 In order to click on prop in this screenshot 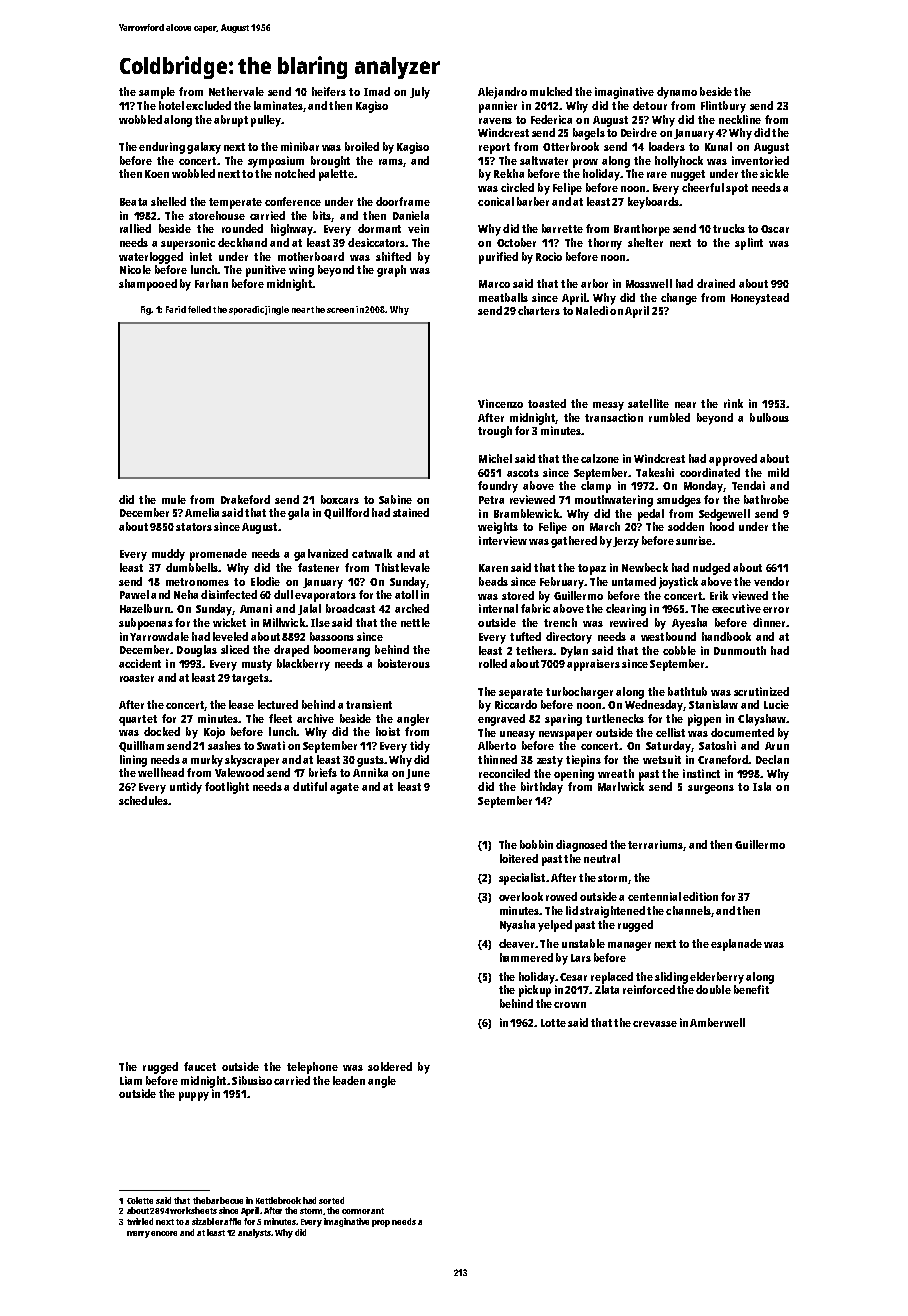, I will do `click(381, 1223)`.
